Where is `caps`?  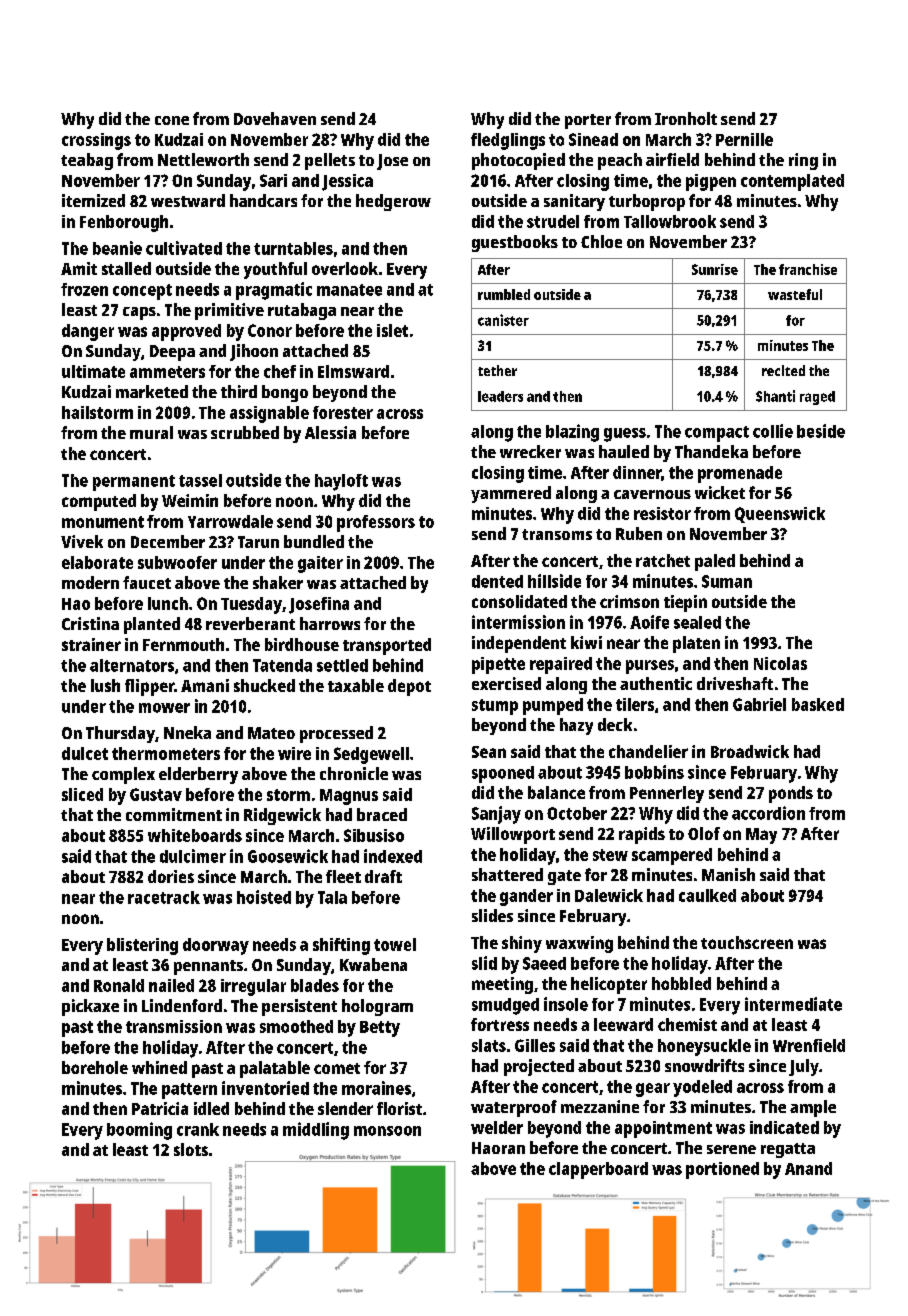 caps is located at coordinates (139, 313).
